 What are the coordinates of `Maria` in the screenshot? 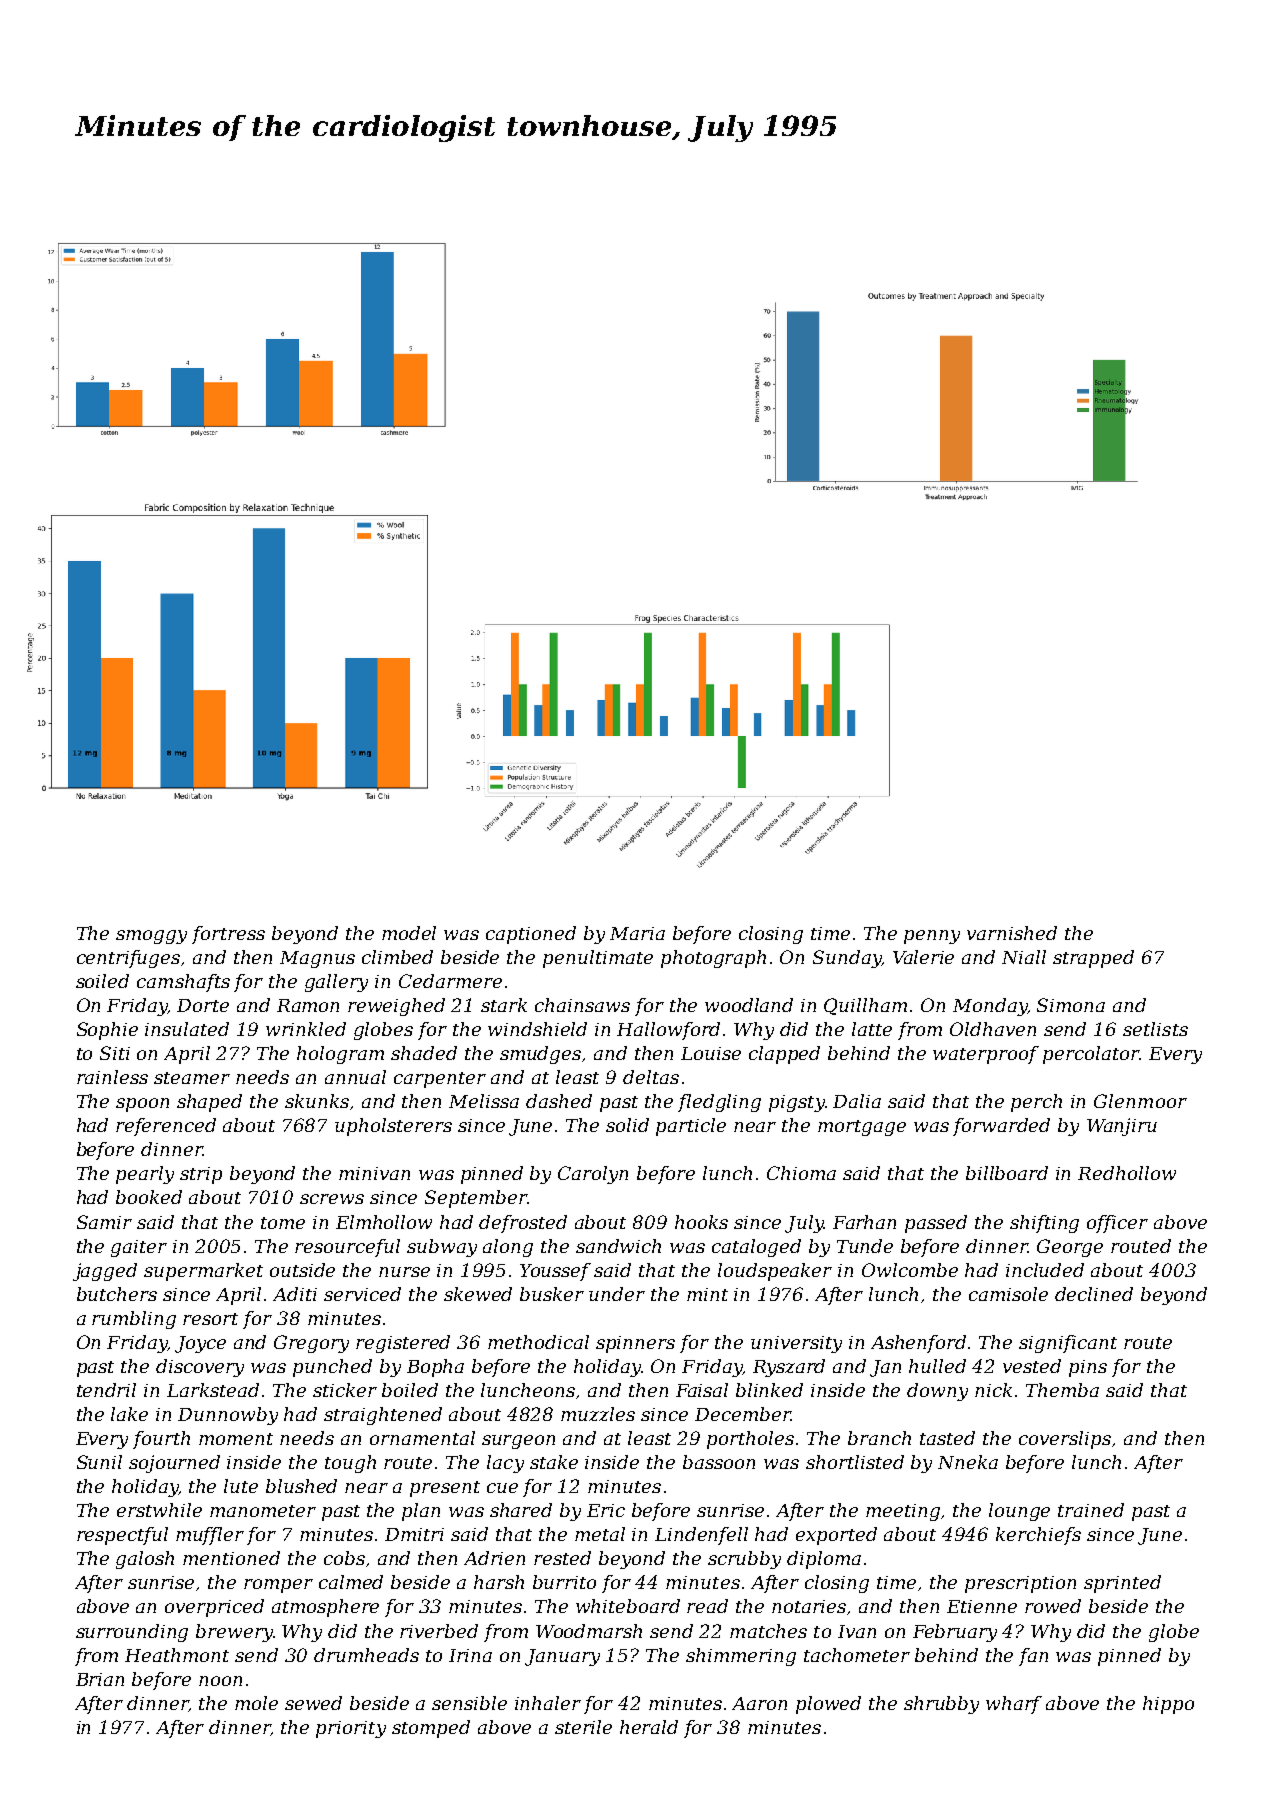 It's located at (637, 933).
